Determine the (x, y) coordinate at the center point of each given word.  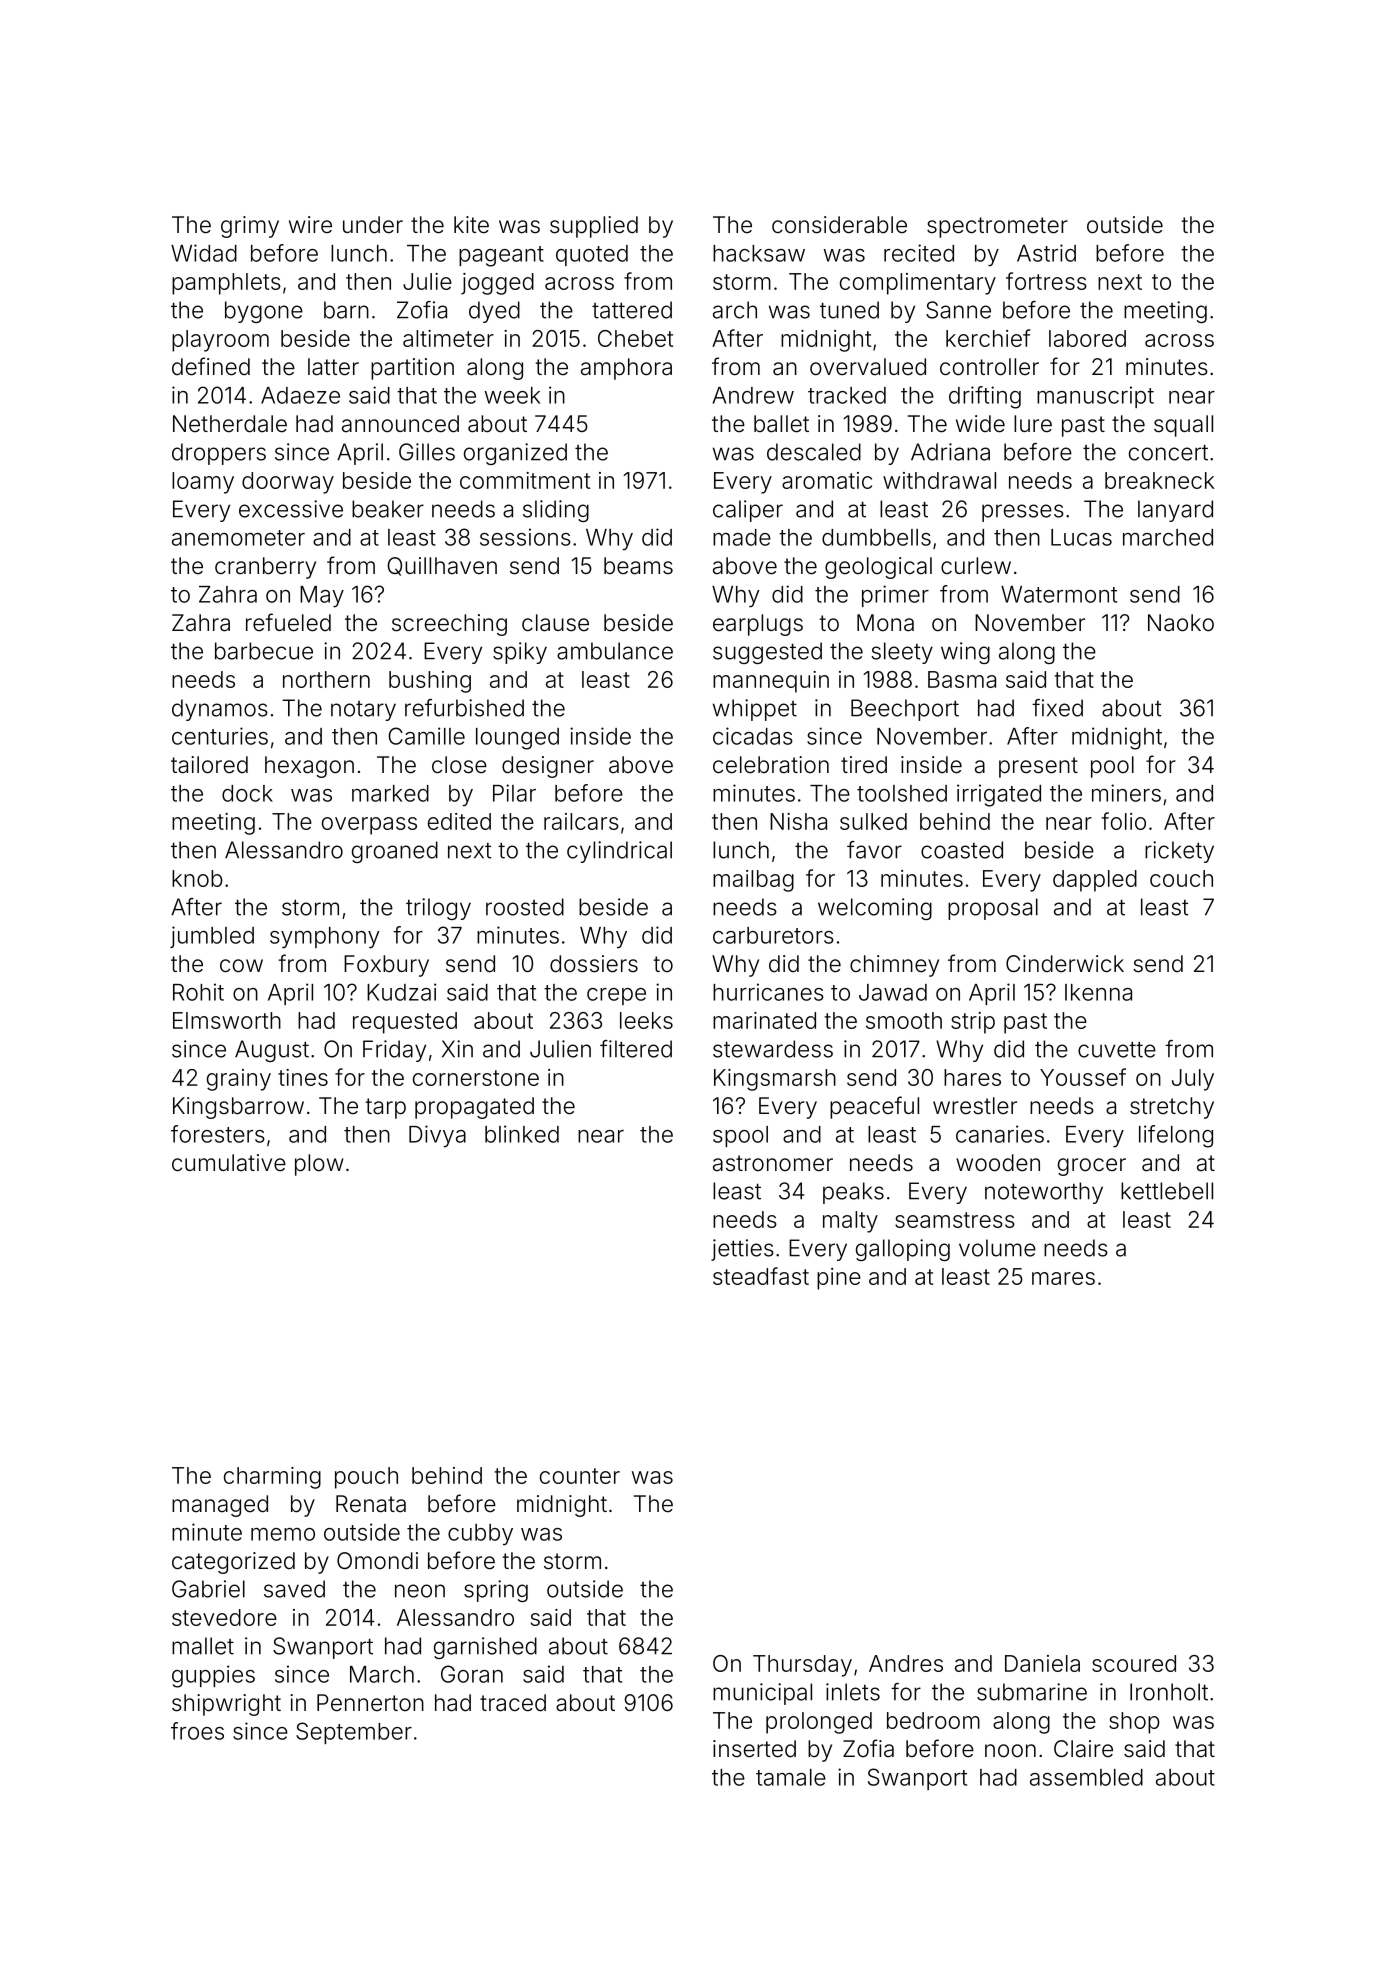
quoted (592, 255)
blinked (522, 1134)
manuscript (1095, 397)
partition (412, 369)
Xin (457, 1049)
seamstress (955, 1220)
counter (580, 1476)
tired (864, 765)
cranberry (265, 568)
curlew (976, 565)
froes (197, 1731)
